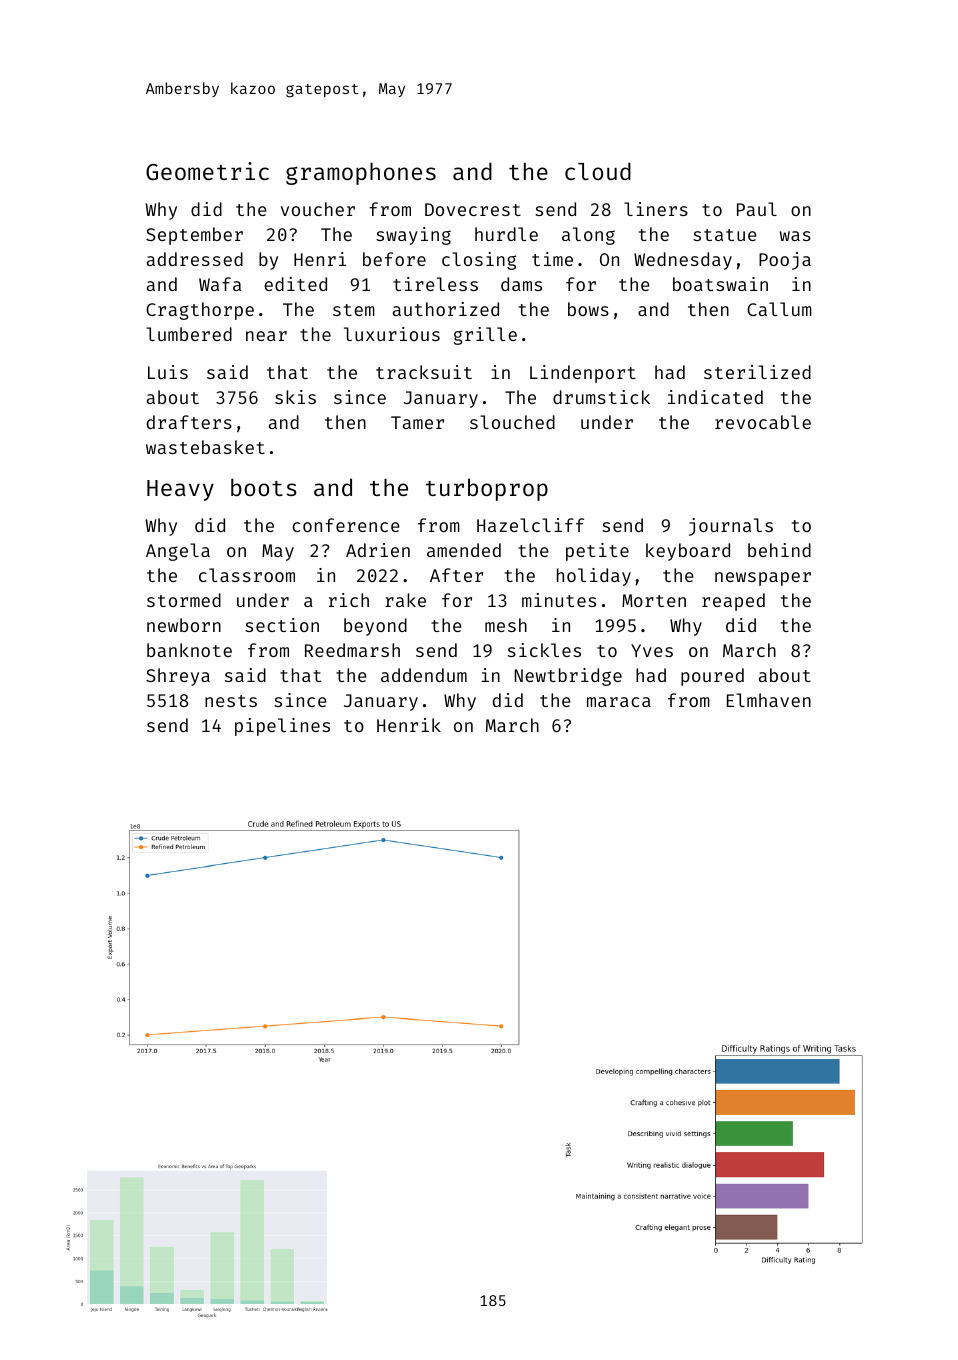 The height and width of the page is (1360, 958). What do you see at coordinates (720, 284) in the page?
I see `boatswain` at bounding box center [720, 284].
